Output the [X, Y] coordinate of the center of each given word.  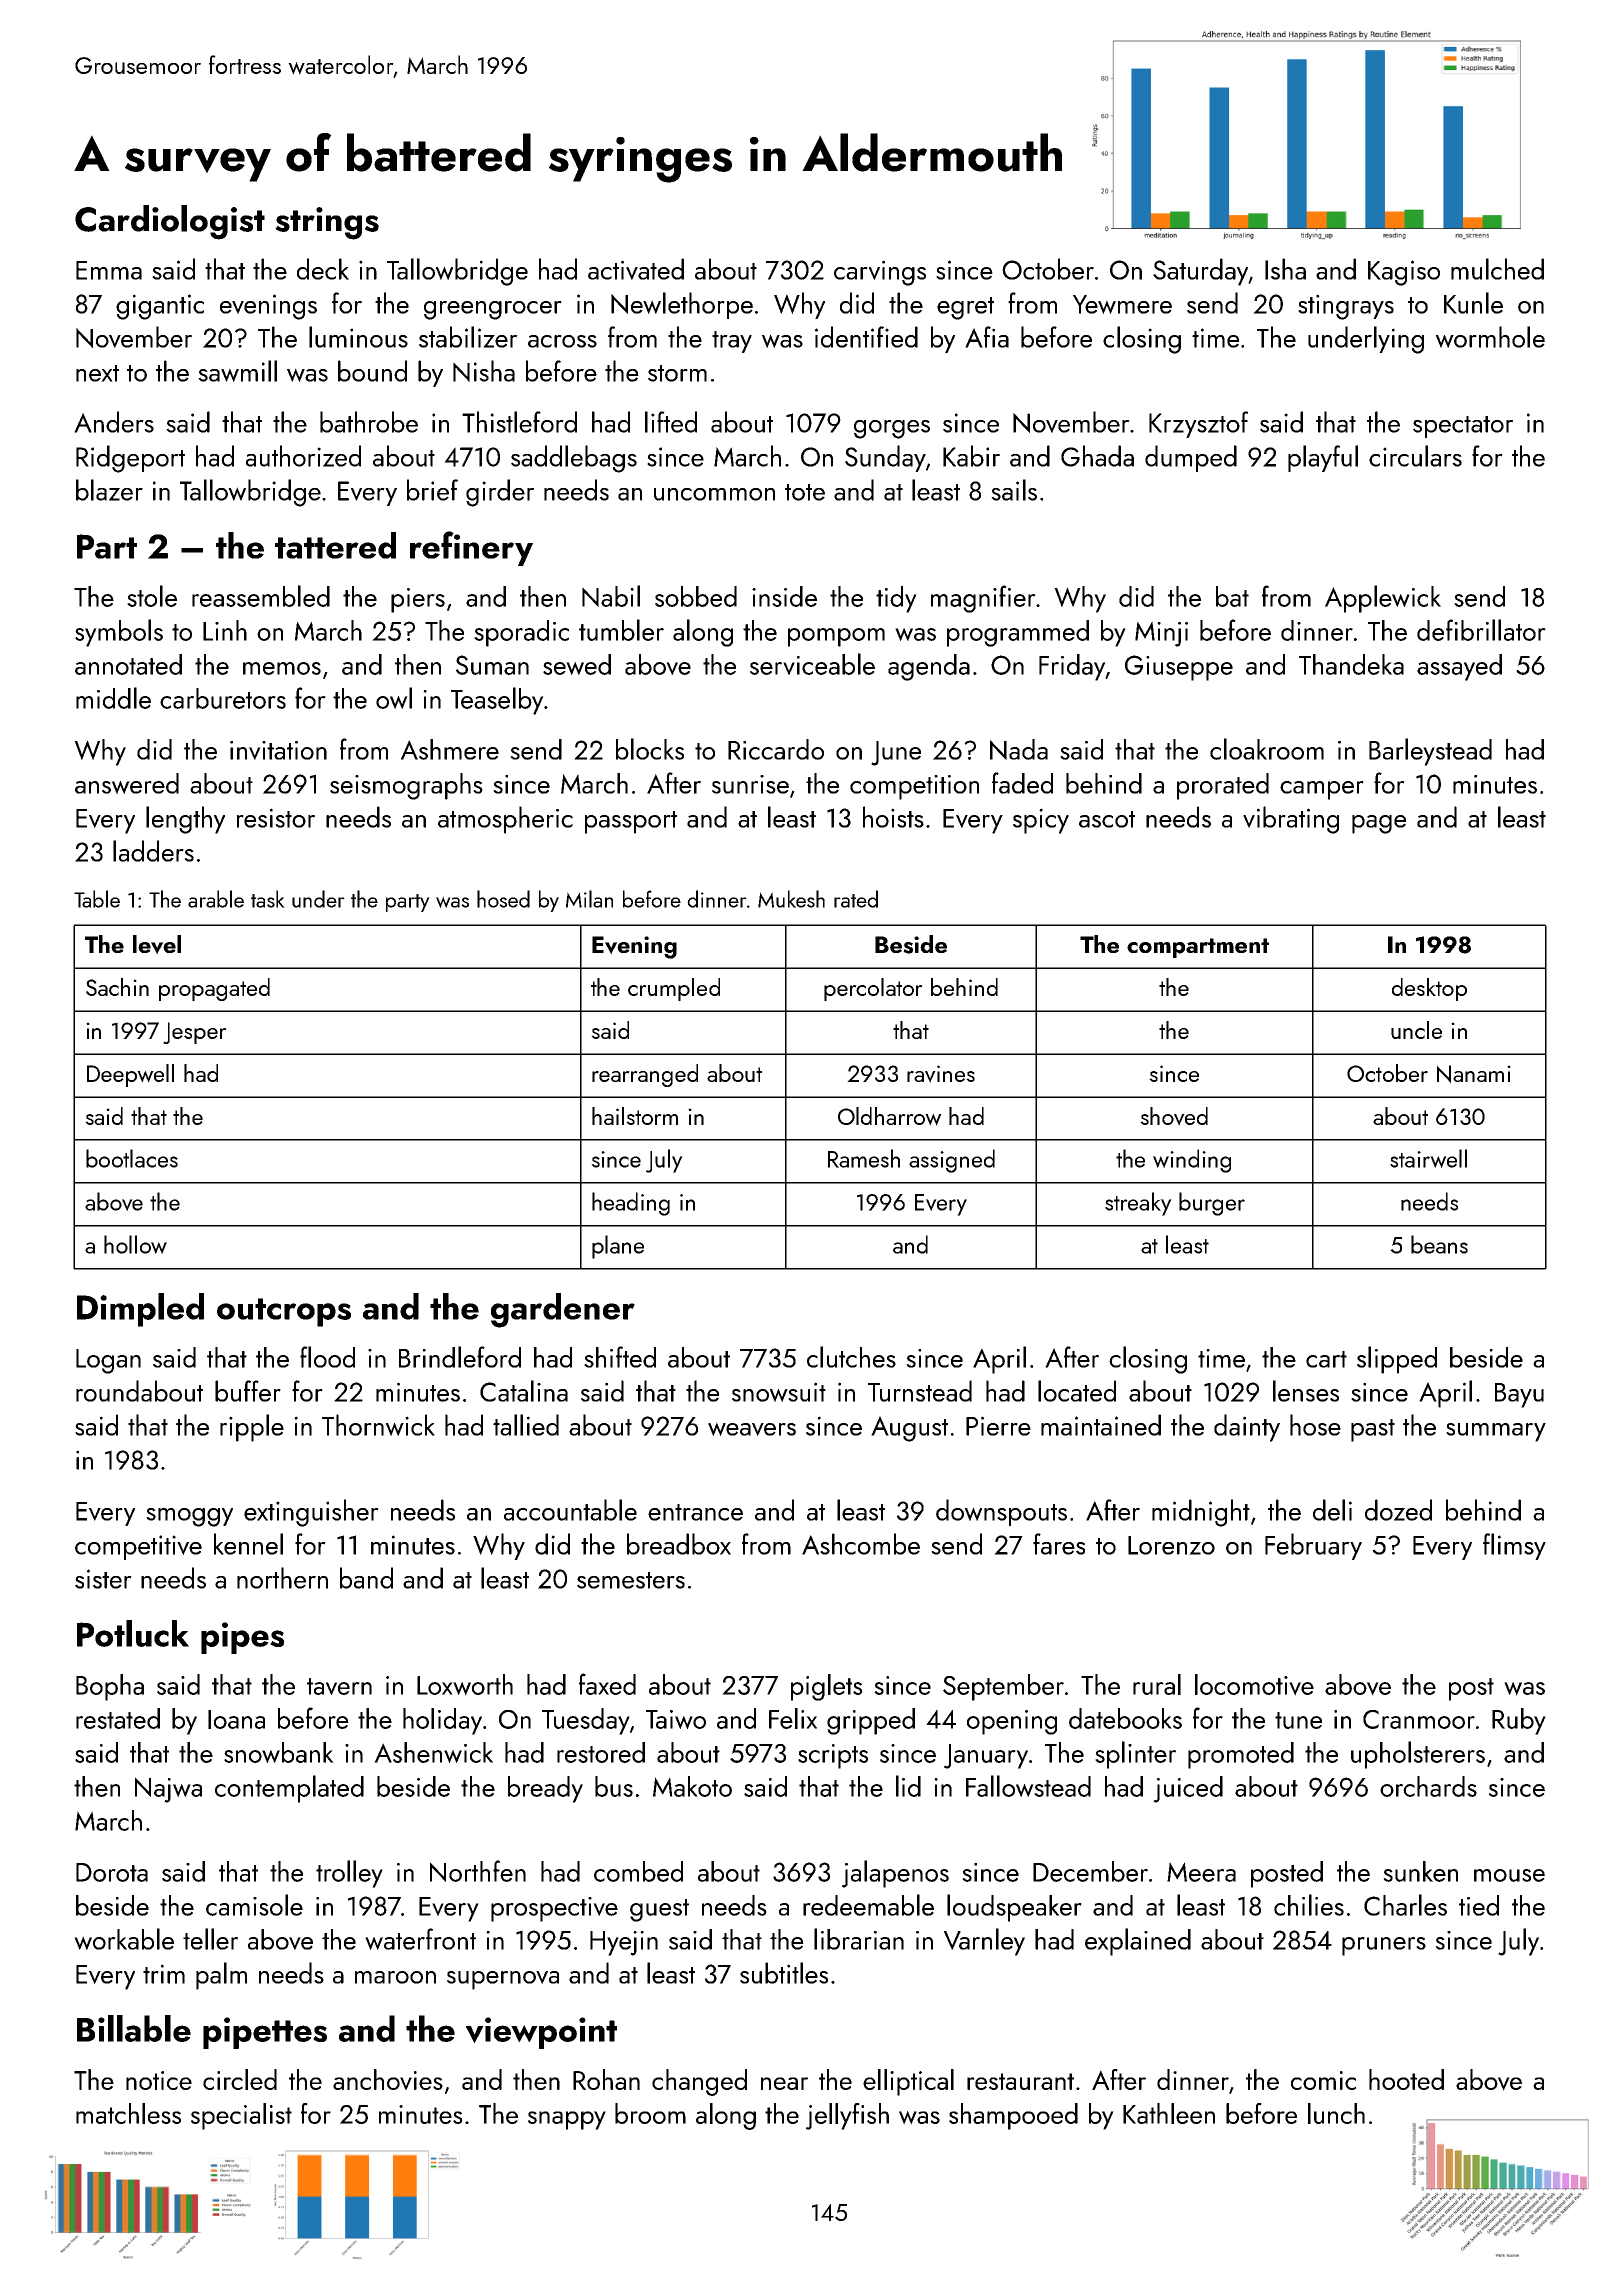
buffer [248, 1391]
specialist [241, 2116]
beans [1439, 1244]
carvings [880, 273]
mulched [1497, 269]
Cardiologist [170, 222]
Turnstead [920, 1391]
